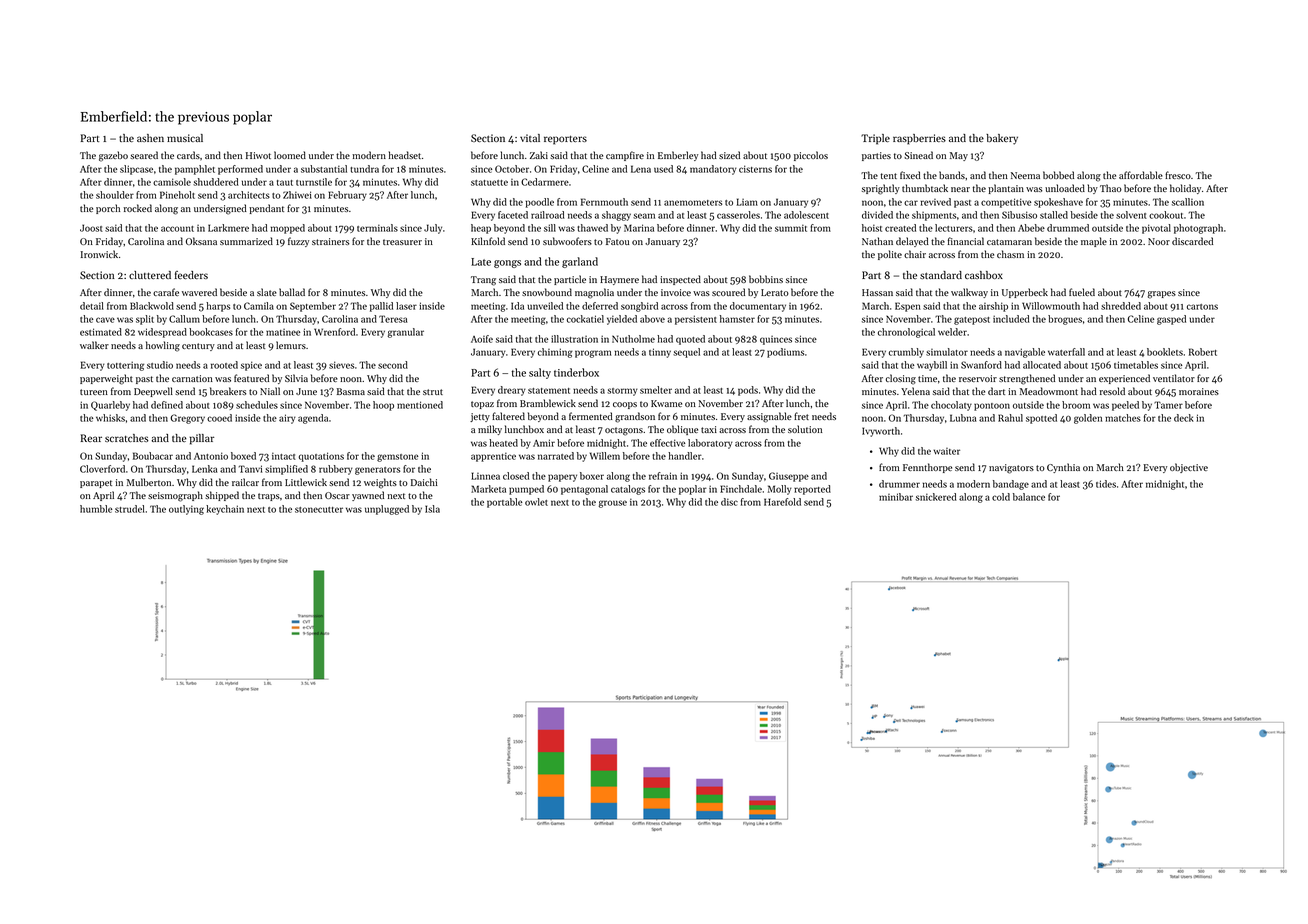  Describe the element at coordinates (1082, 292) in the screenshot. I see `fueled` at that location.
